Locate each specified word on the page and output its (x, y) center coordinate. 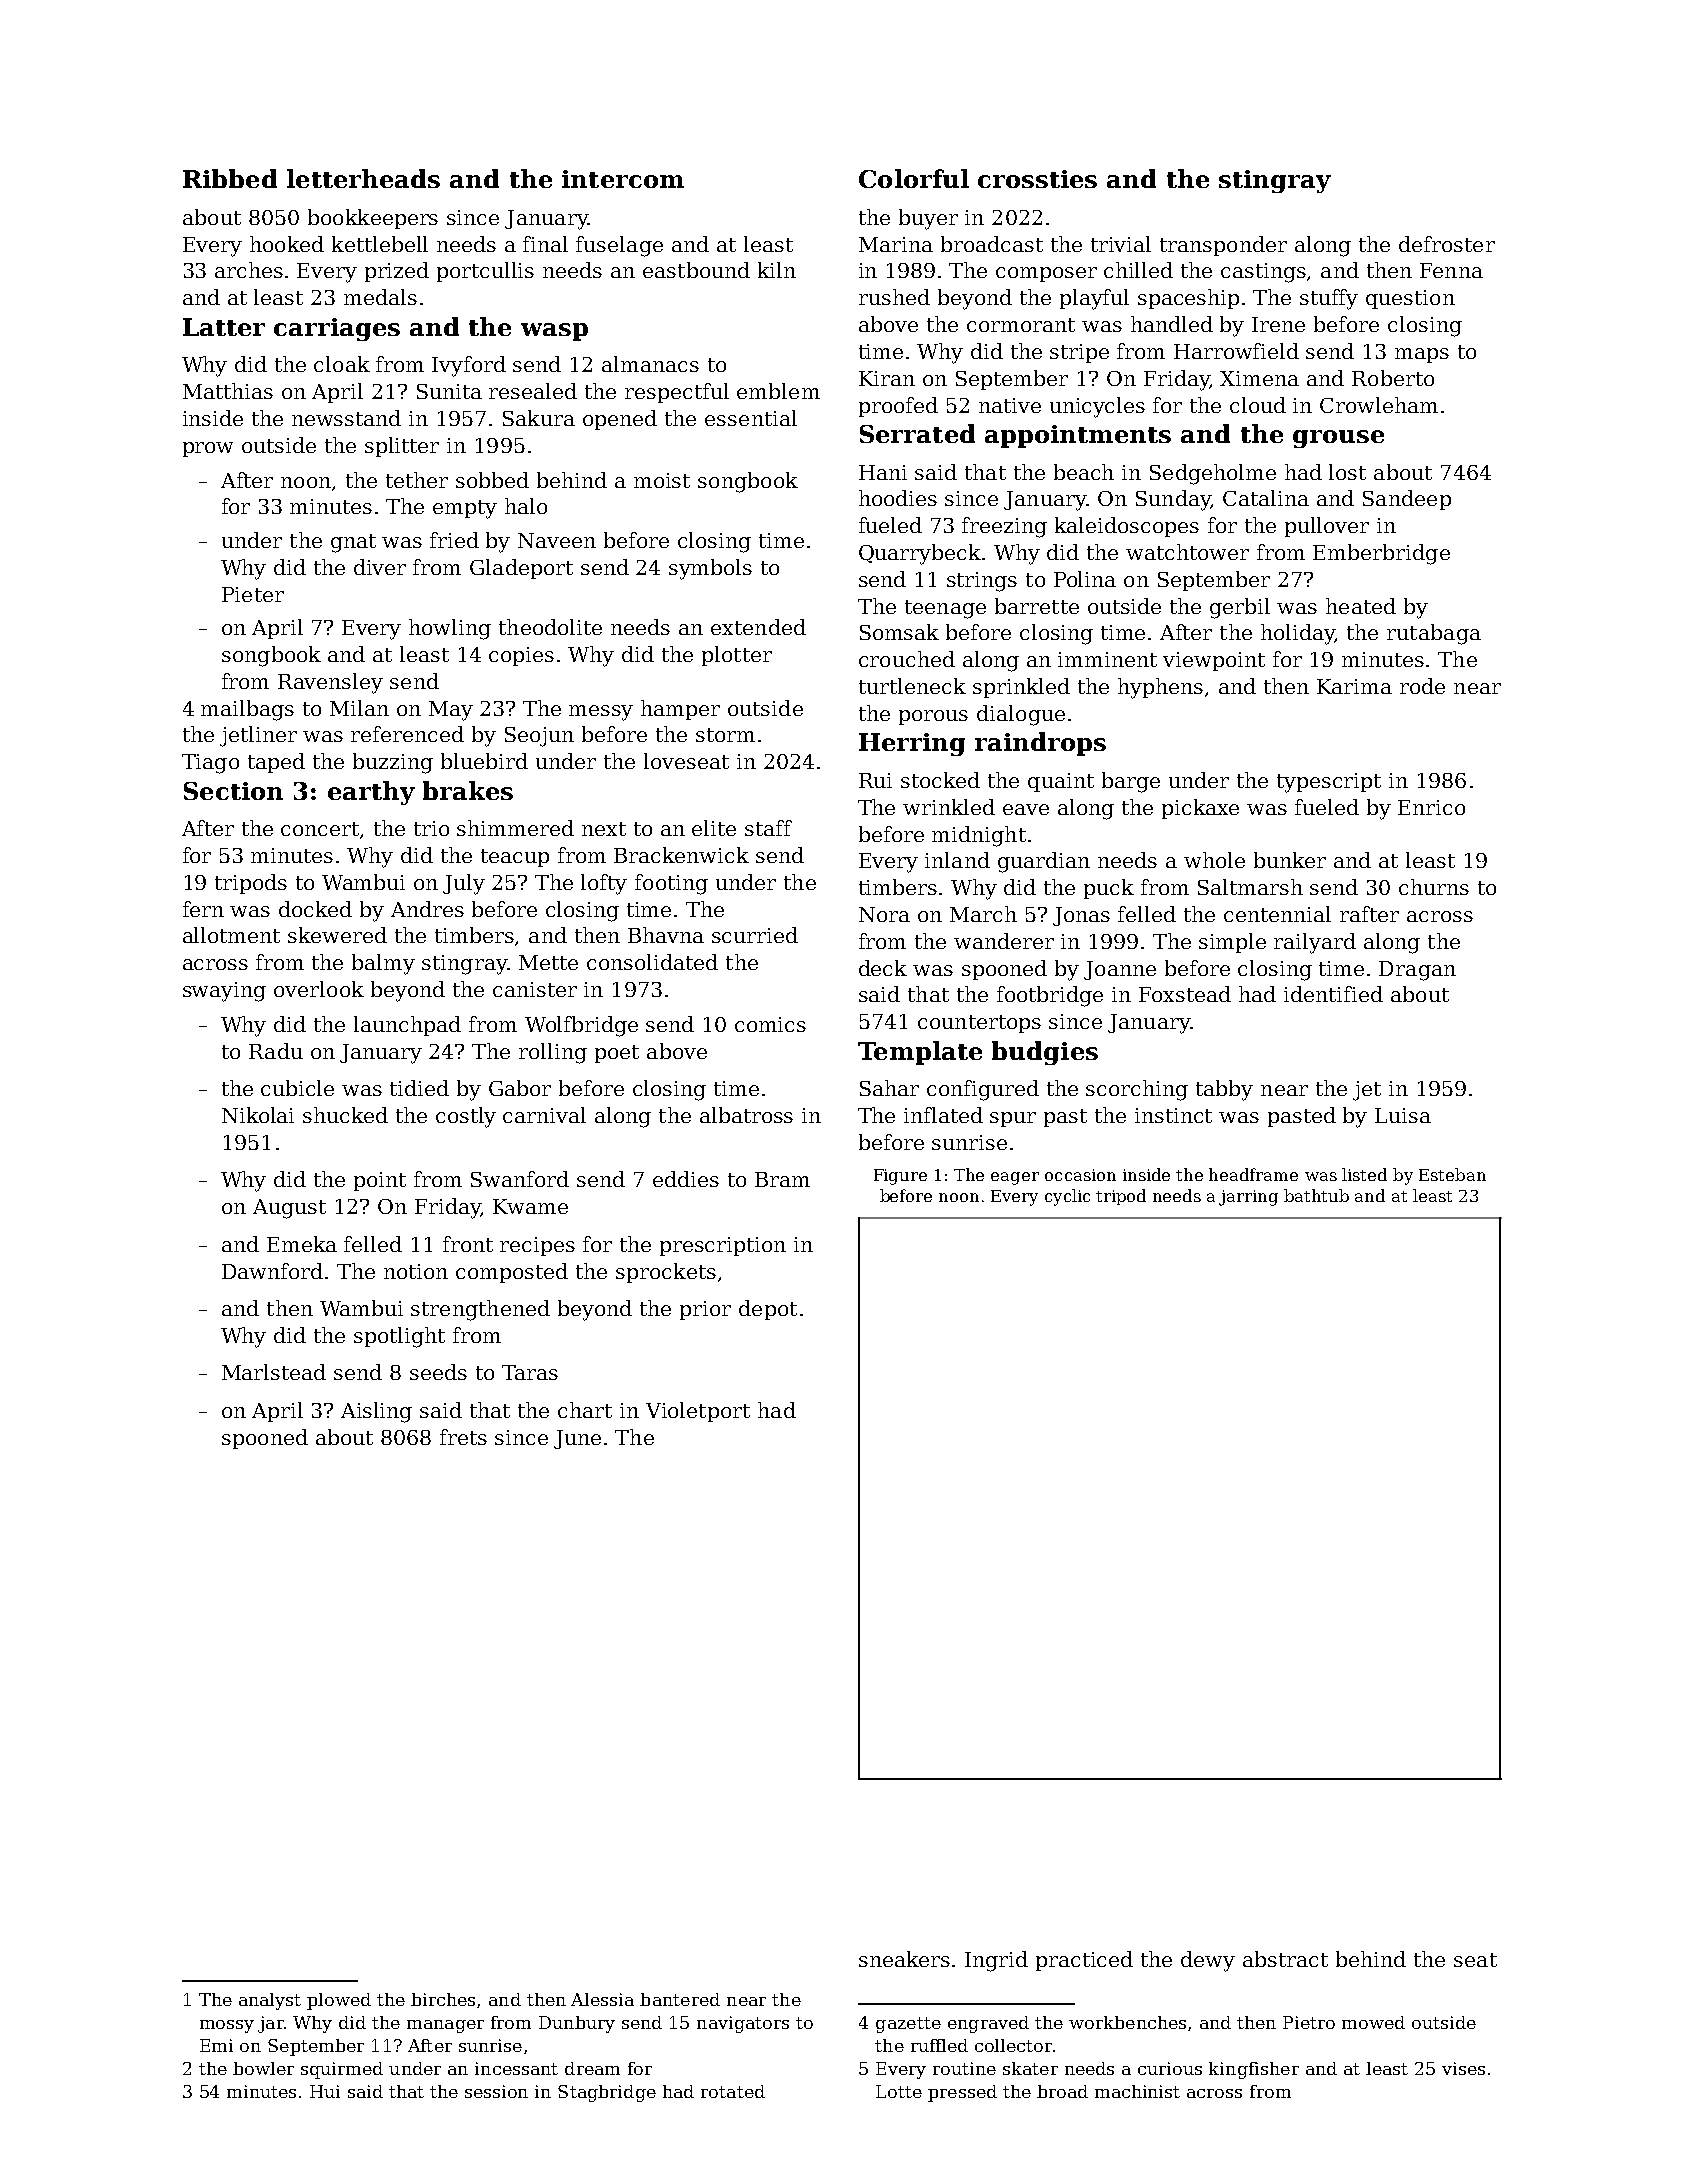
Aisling (376, 1412)
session (496, 2091)
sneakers (904, 1959)
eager (1015, 1178)
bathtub (1316, 1195)
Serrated (917, 433)
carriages (337, 329)
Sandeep (1407, 500)
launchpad (407, 1026)
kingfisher (1254, 2070)
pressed (962, 2093)
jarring (1248, 1198)
